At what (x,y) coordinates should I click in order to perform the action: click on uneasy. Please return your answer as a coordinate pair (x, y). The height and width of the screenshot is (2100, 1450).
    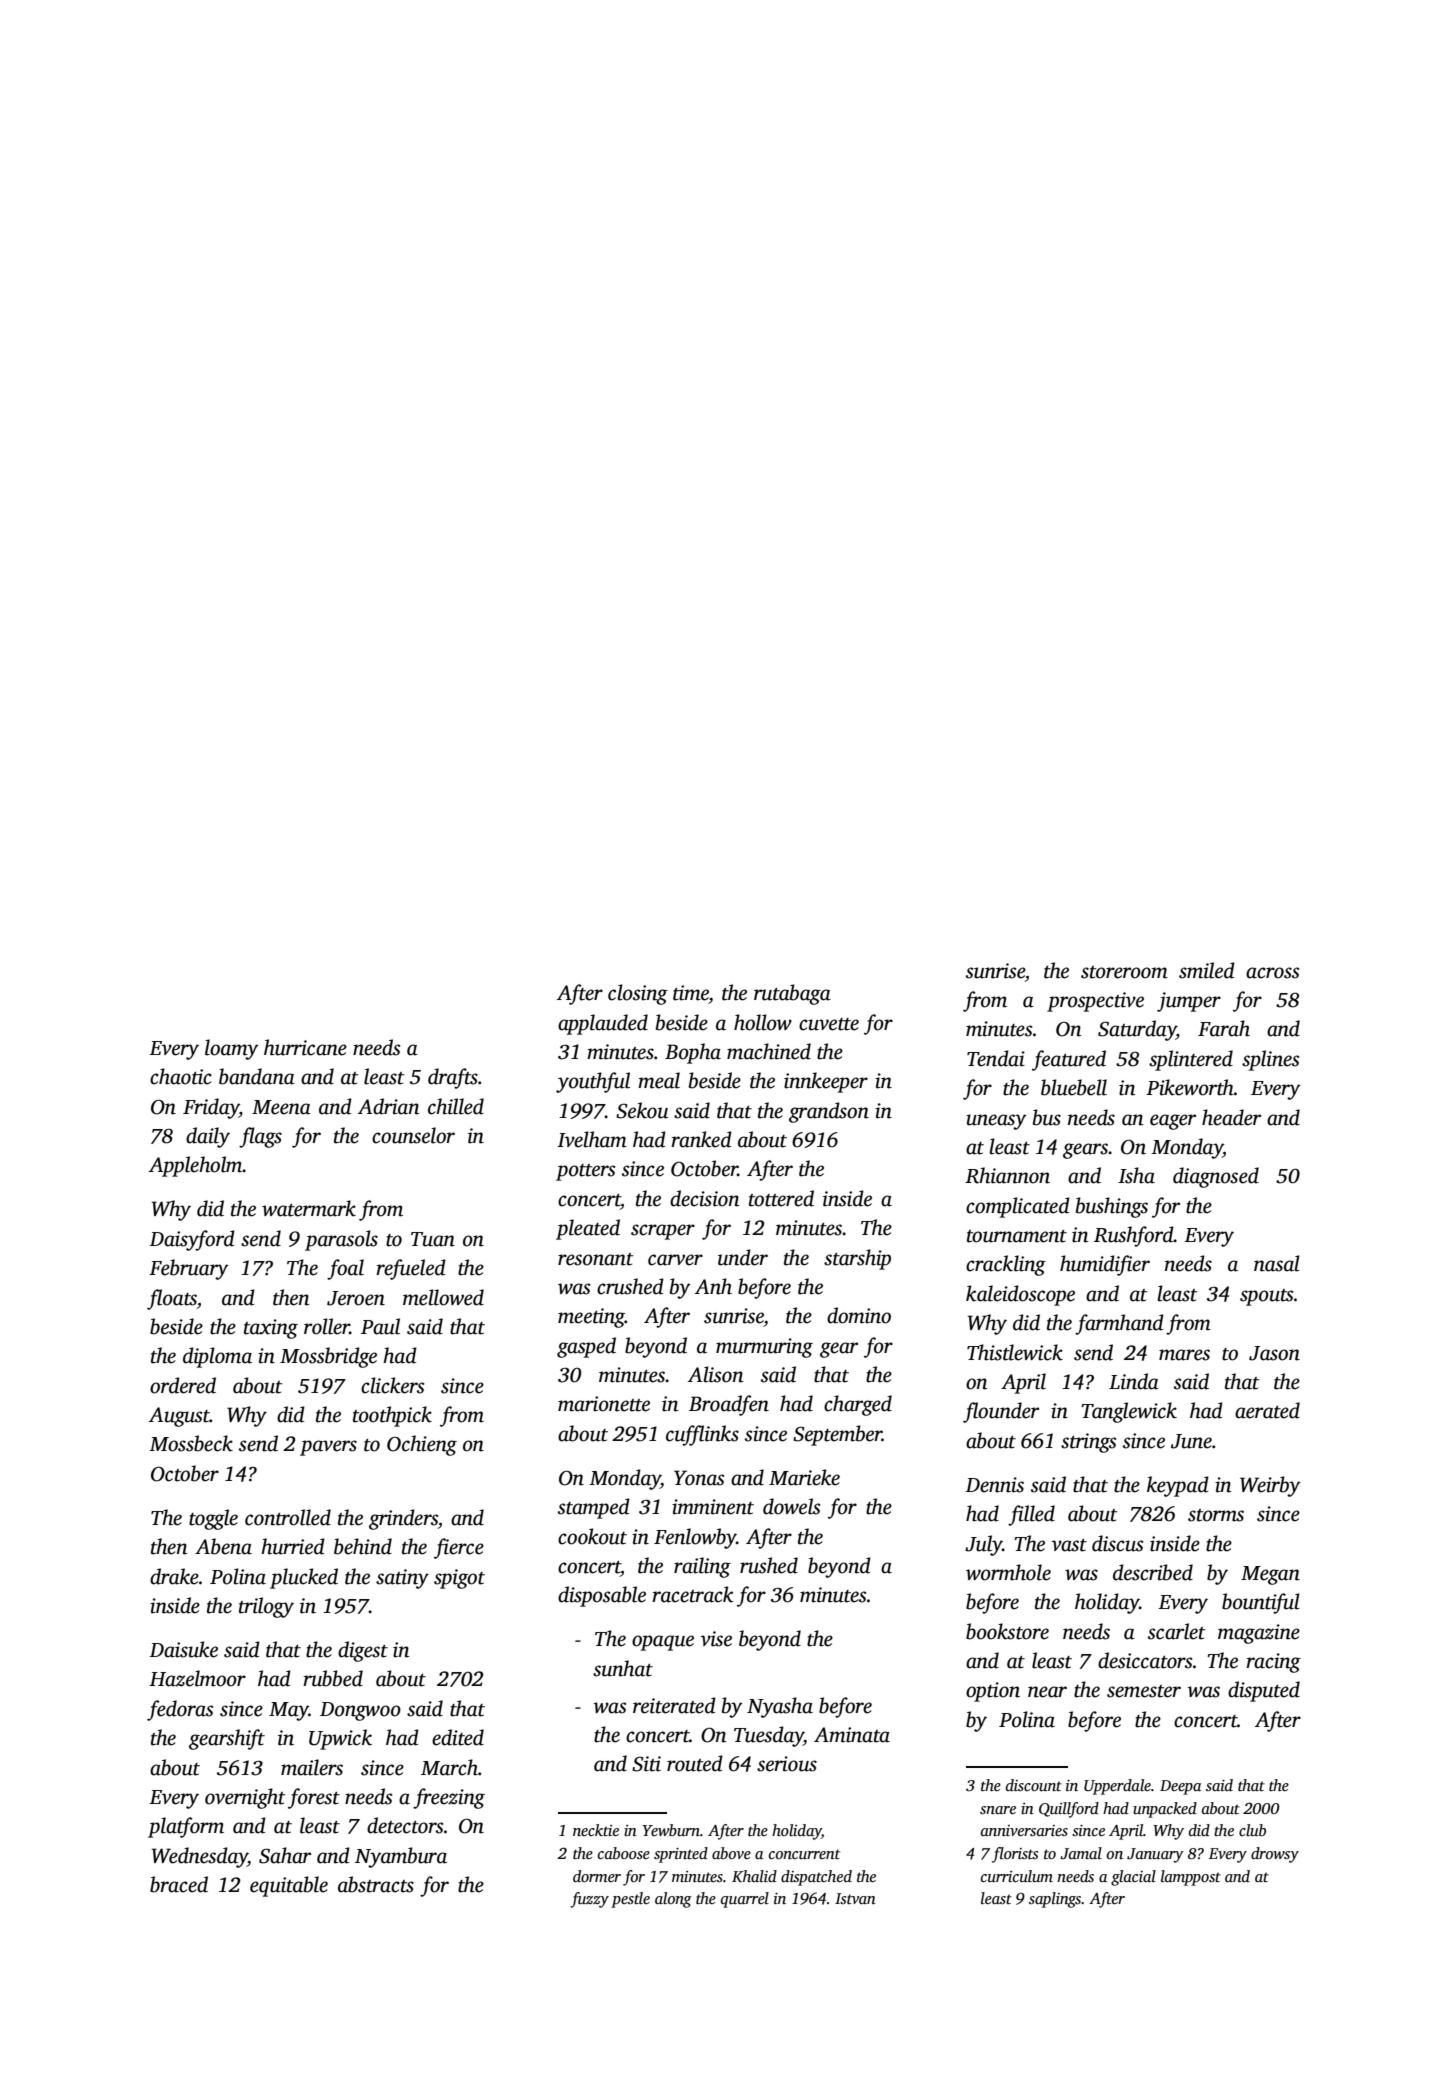
    Looking at the image, I should click on (996, 1122).
